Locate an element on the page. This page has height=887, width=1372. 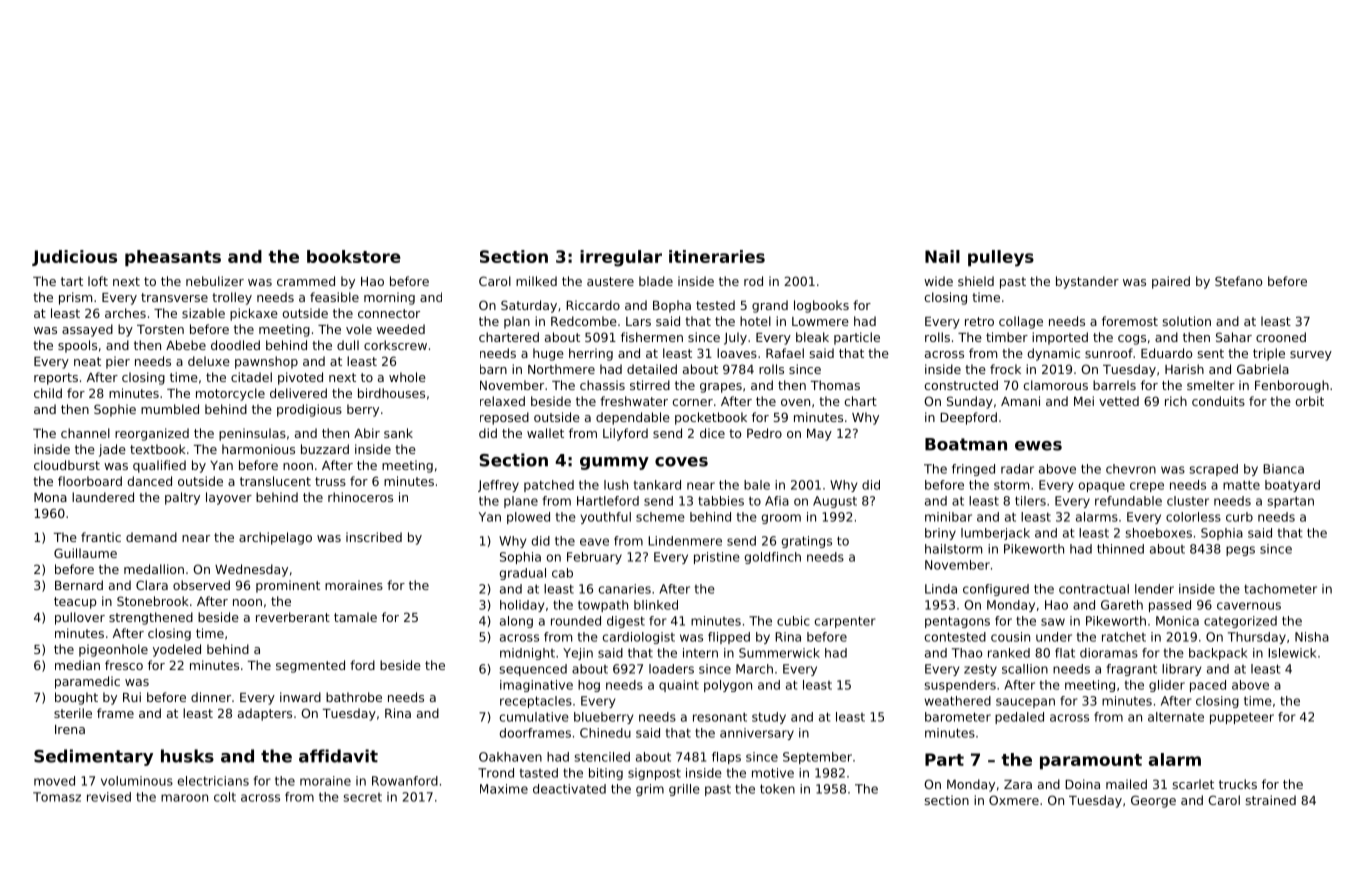
Judicious is located at coordinates (74, 258).
